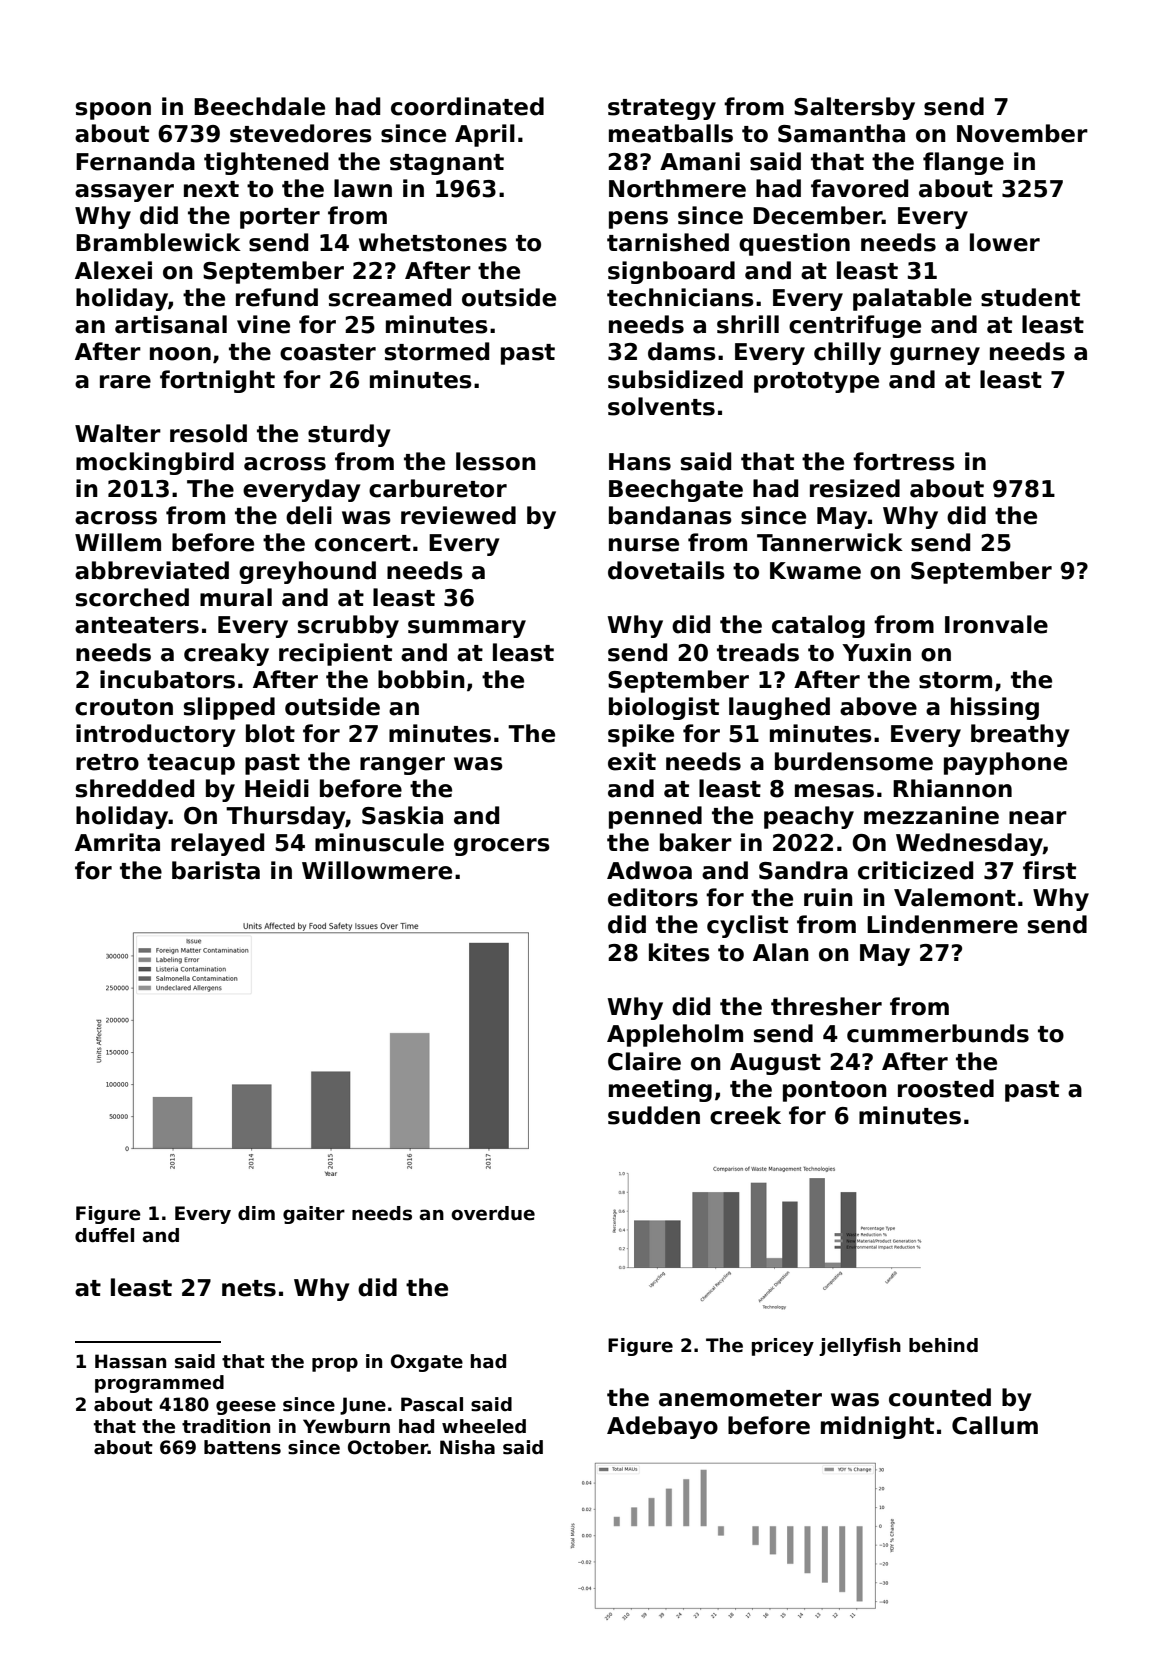  Describe the element at coordinates (654, 1115) in the image. I see `sudden` at that location.
